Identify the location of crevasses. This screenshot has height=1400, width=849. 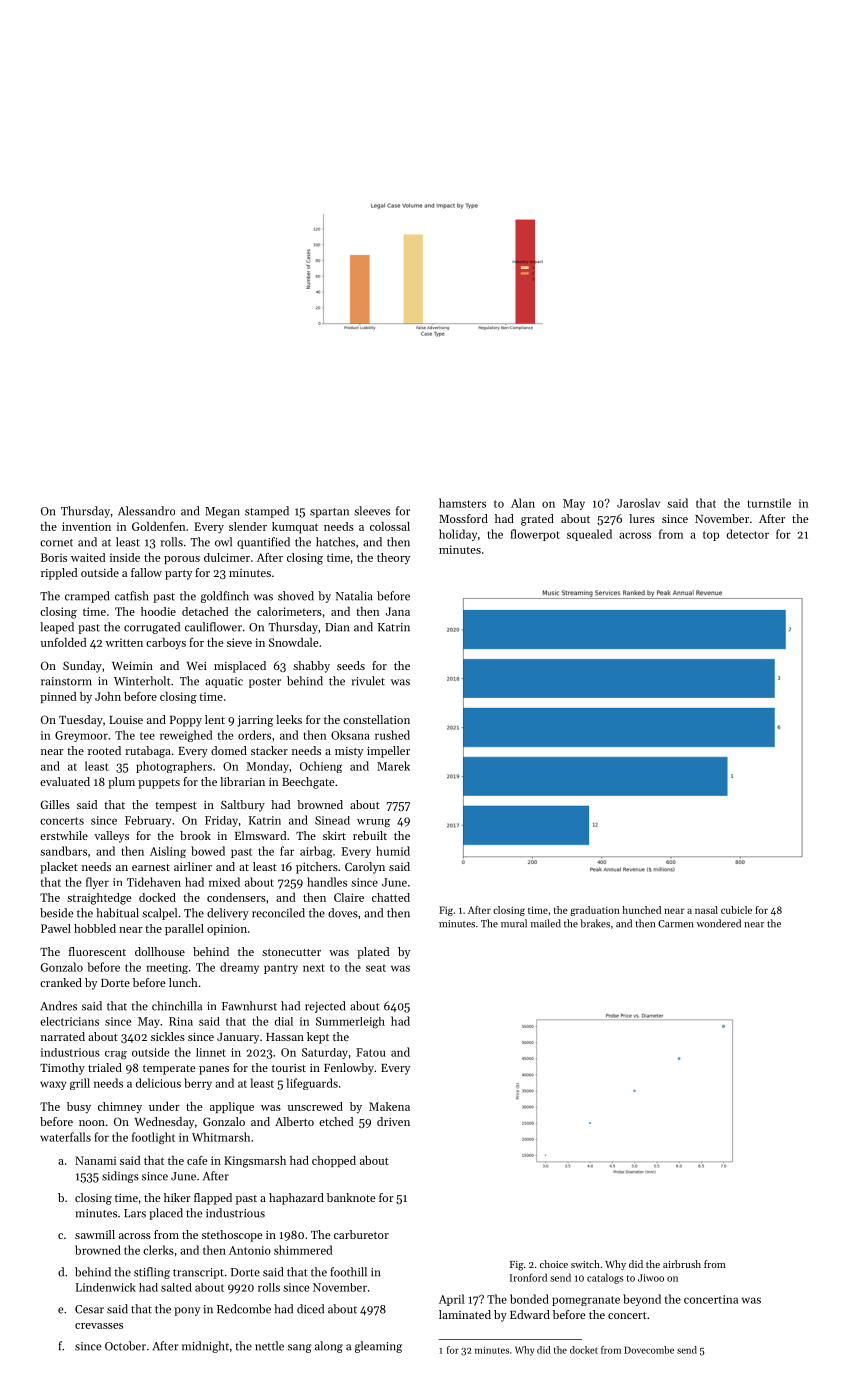
(99, 1326).
